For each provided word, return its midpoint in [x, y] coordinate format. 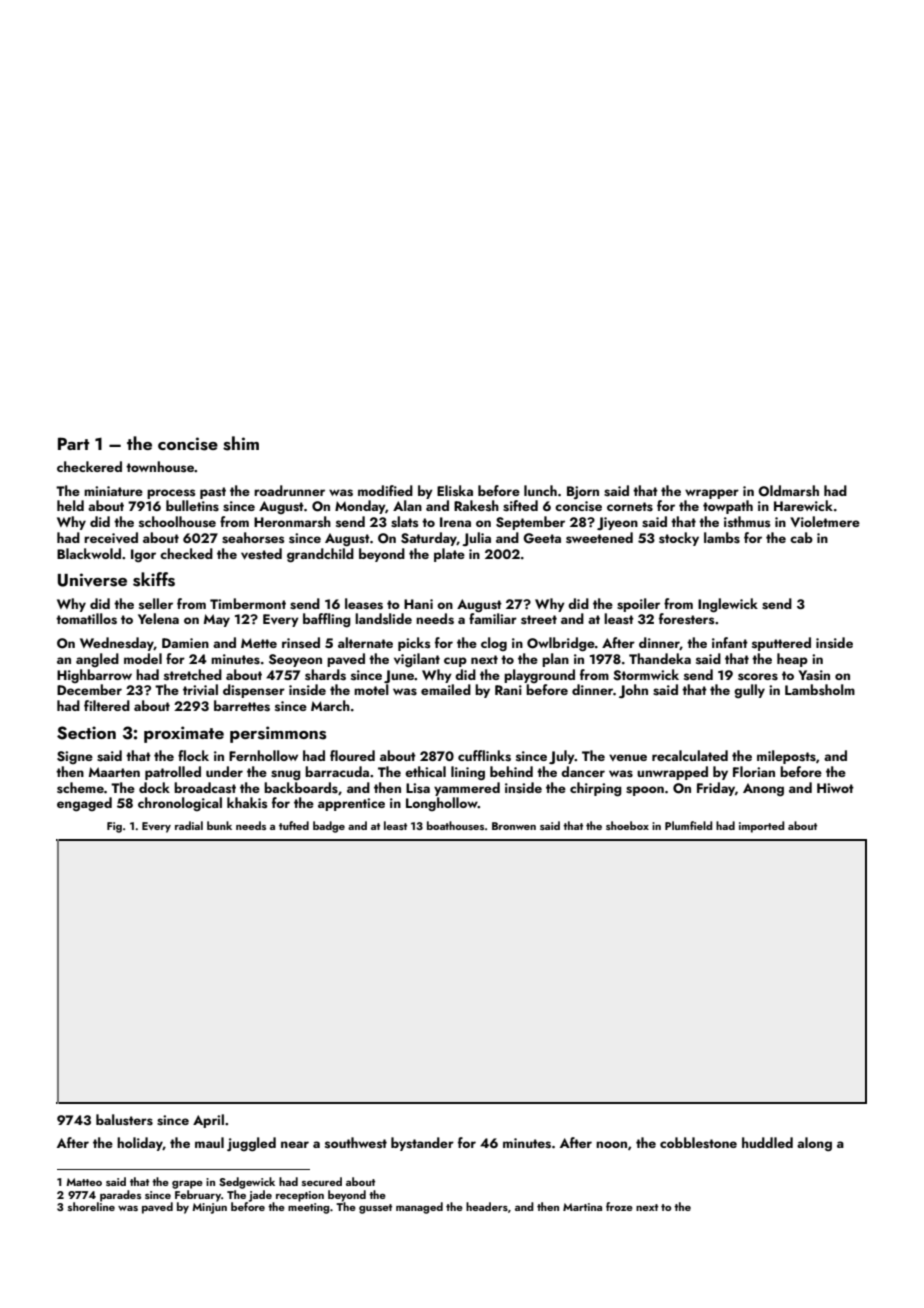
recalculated [690, 755]
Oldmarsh [788, 491]
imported [761, 827]
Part [73, 443]
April [208, 1121]
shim [241, 443]
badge [329, 827]
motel [371, 689]
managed [419, 1208]
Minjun [209, 1208]
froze [619, 1206]
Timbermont [248, 603]
